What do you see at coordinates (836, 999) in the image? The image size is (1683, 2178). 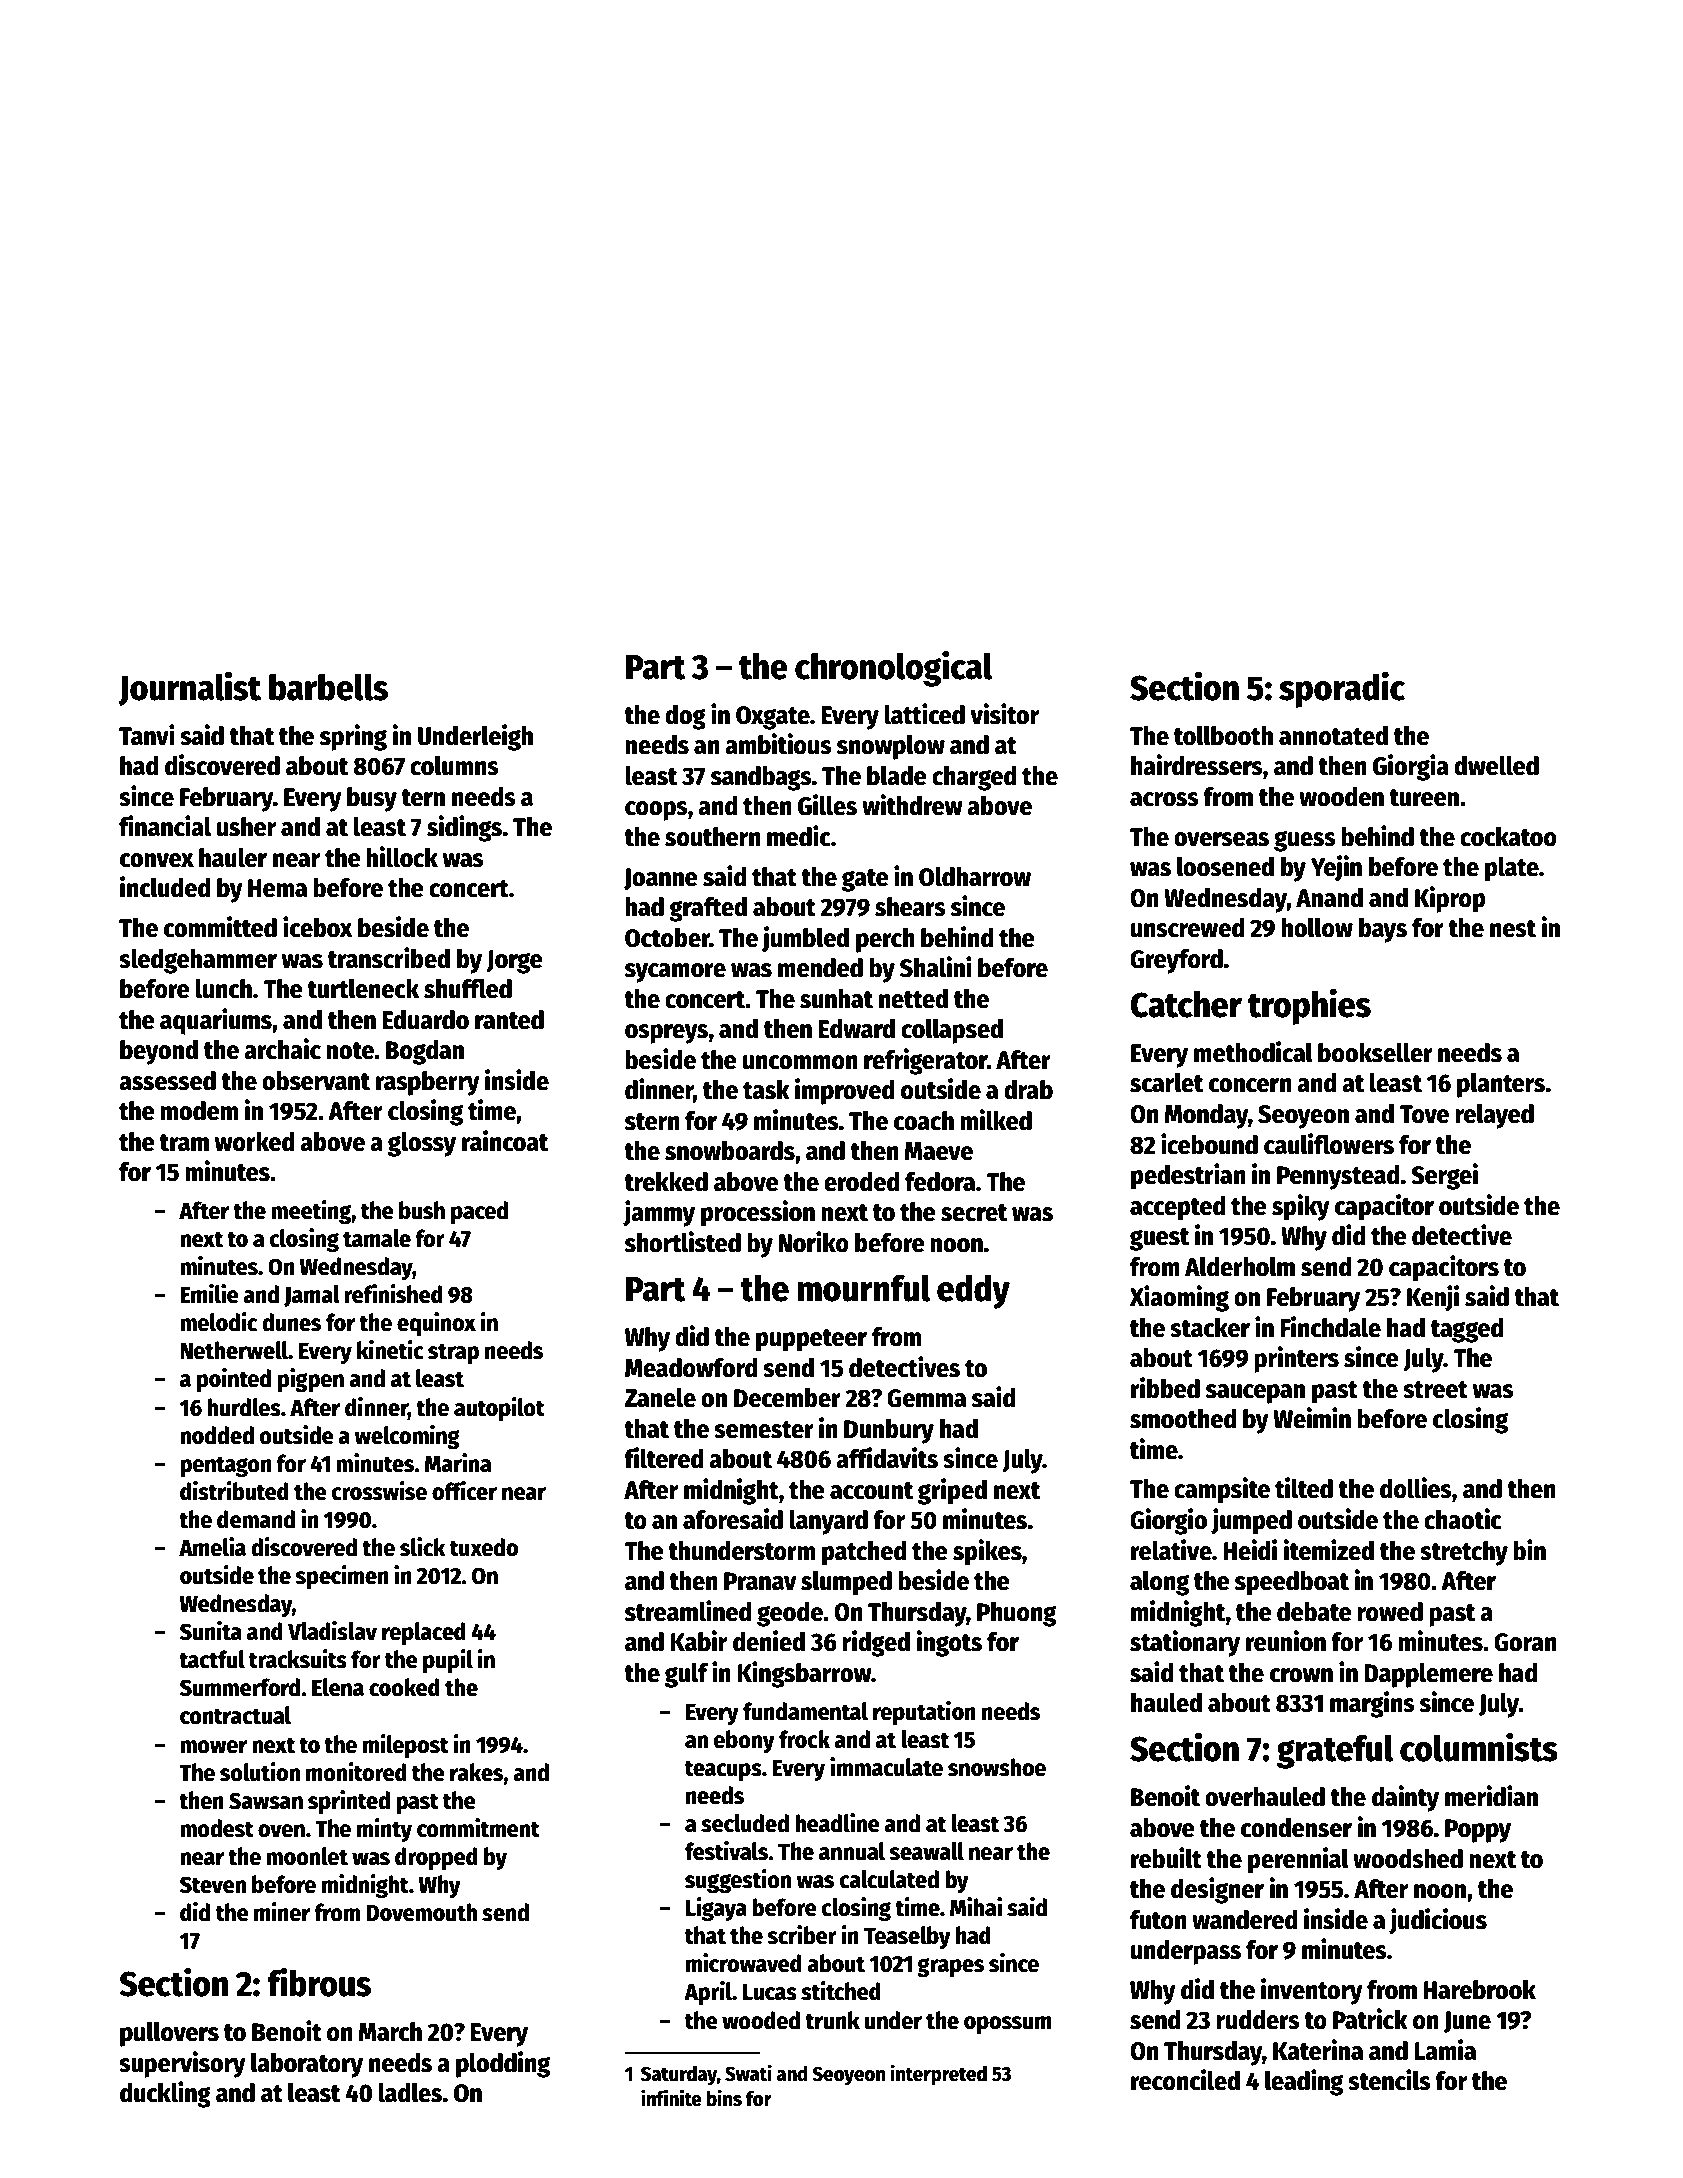 I see `sunhat` at bounding box center [836, 999].
